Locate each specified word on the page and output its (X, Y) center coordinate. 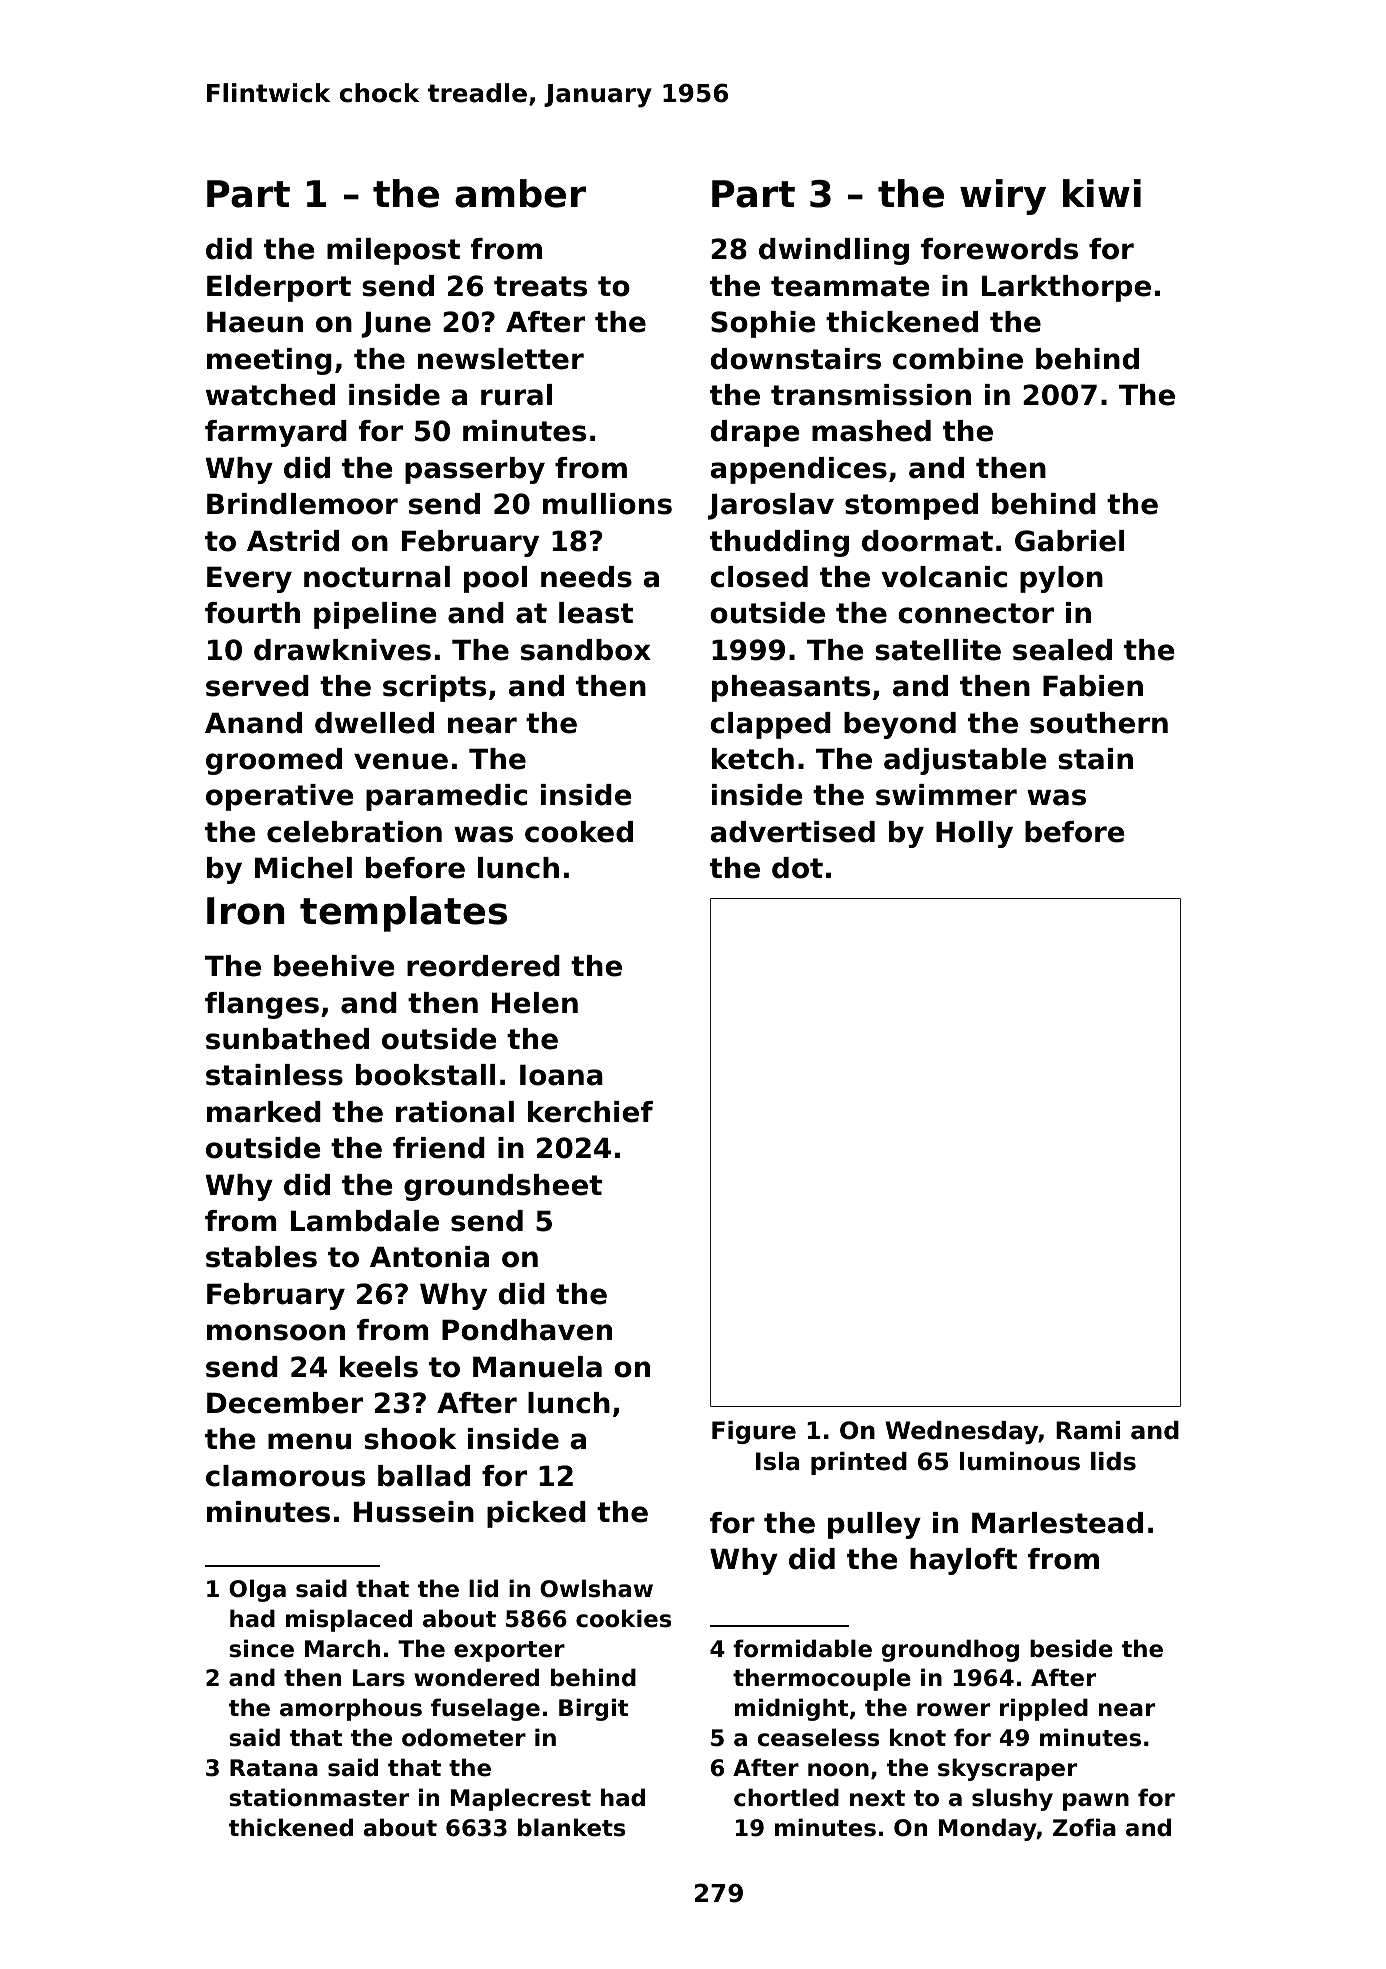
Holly (974, 834)
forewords (999, 249)
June (396, 324)
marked (264, 1112)
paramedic (446, 797)
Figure (754, 1432)
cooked (579, 832)
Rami (1088, 1430)
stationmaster (319, 1797)
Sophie (763, 324)
